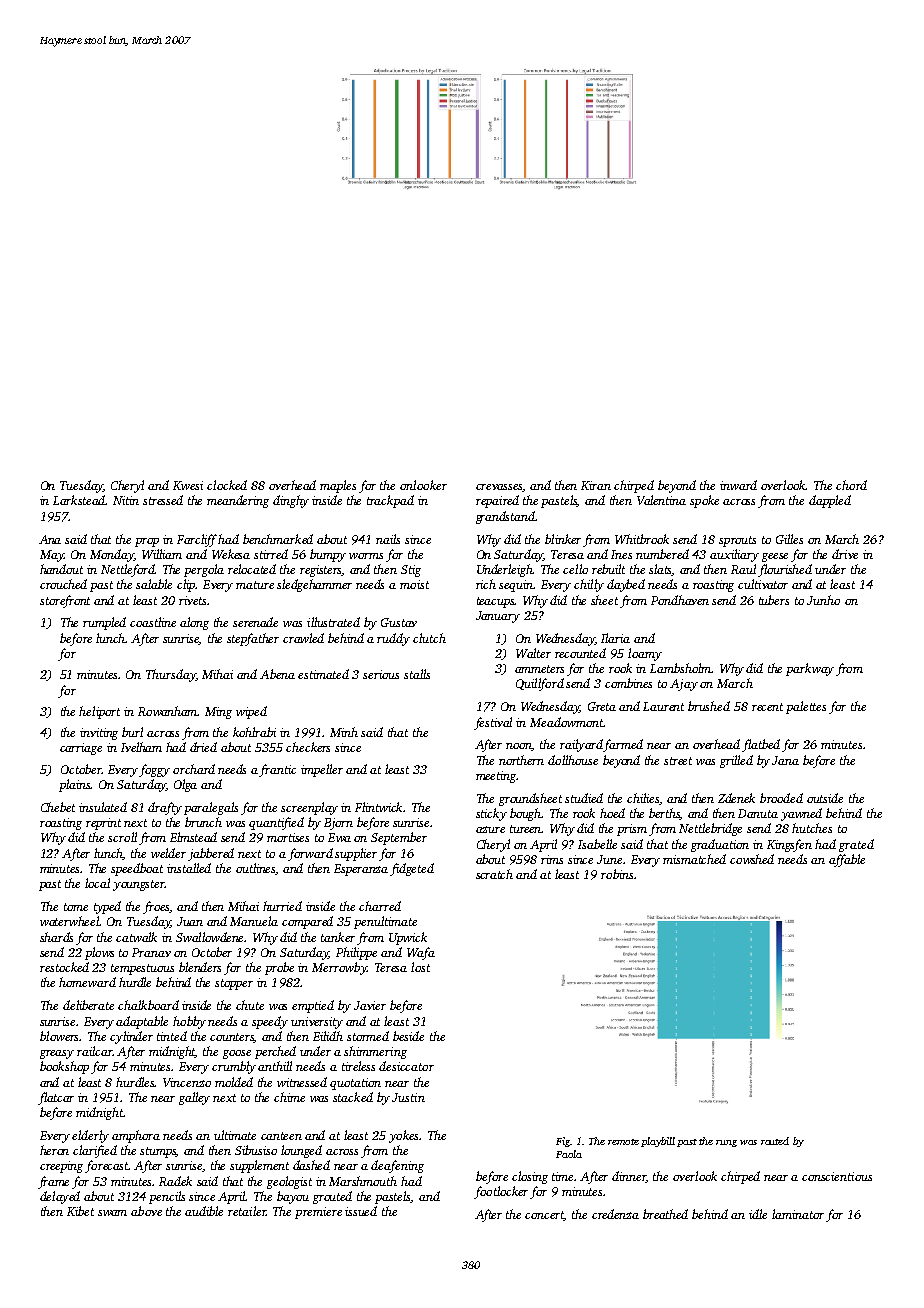  Describe the element at coordinates (823, 600) in the document. I see `Junho` at that location.
